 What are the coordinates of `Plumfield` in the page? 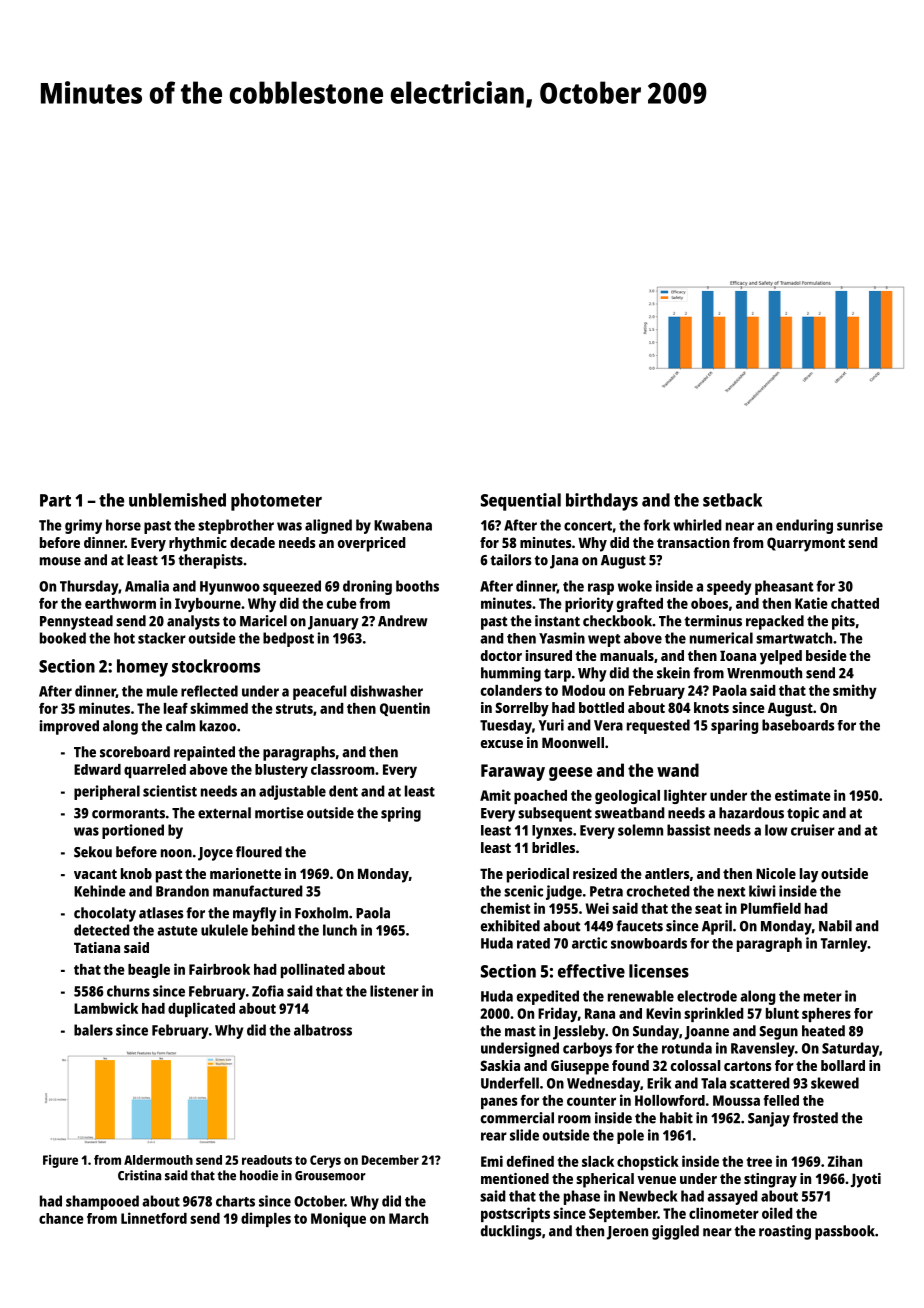 It's located at (771, 908).
